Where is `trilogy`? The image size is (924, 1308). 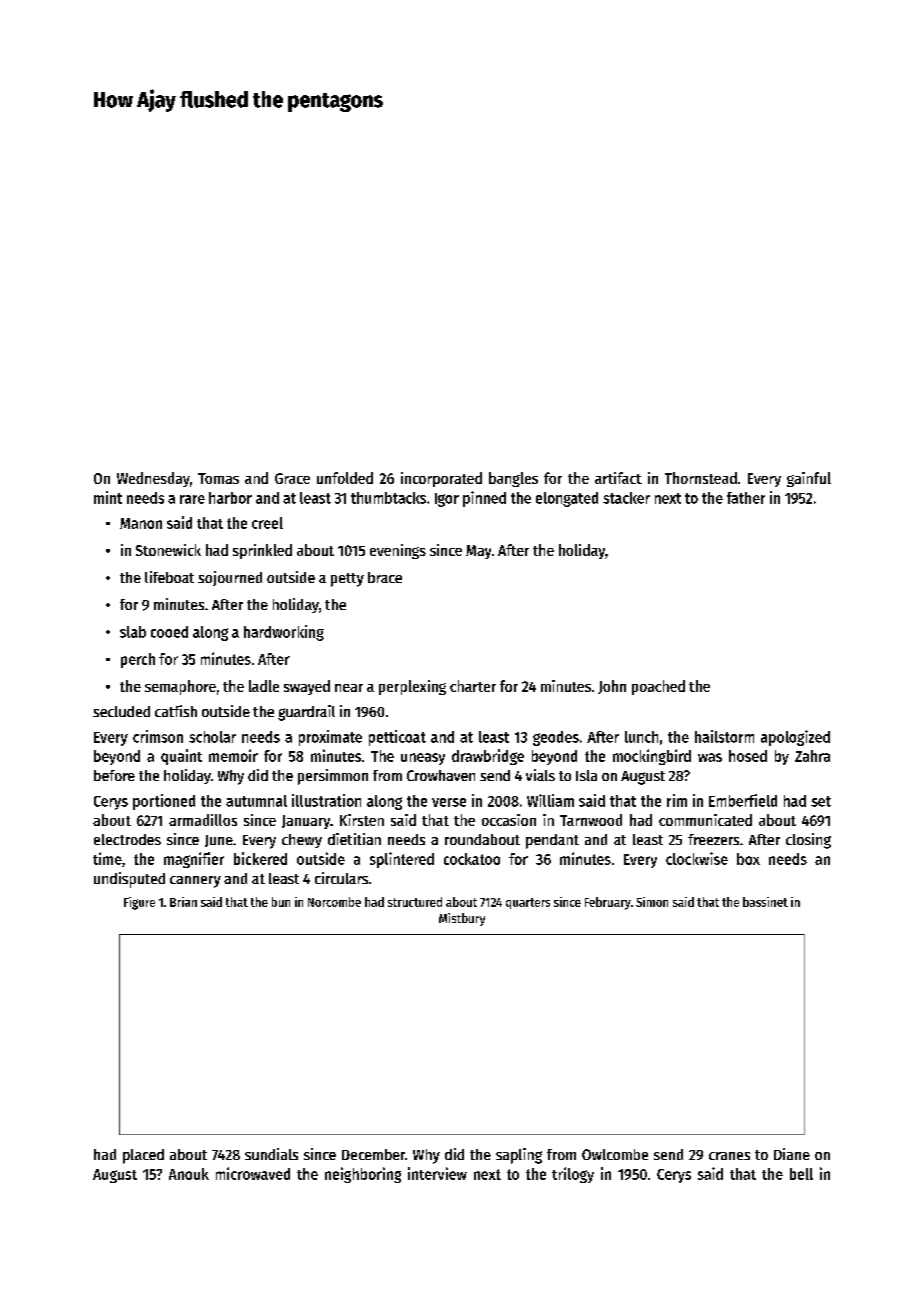 trilogy is located at coordinates (573, 1175).
